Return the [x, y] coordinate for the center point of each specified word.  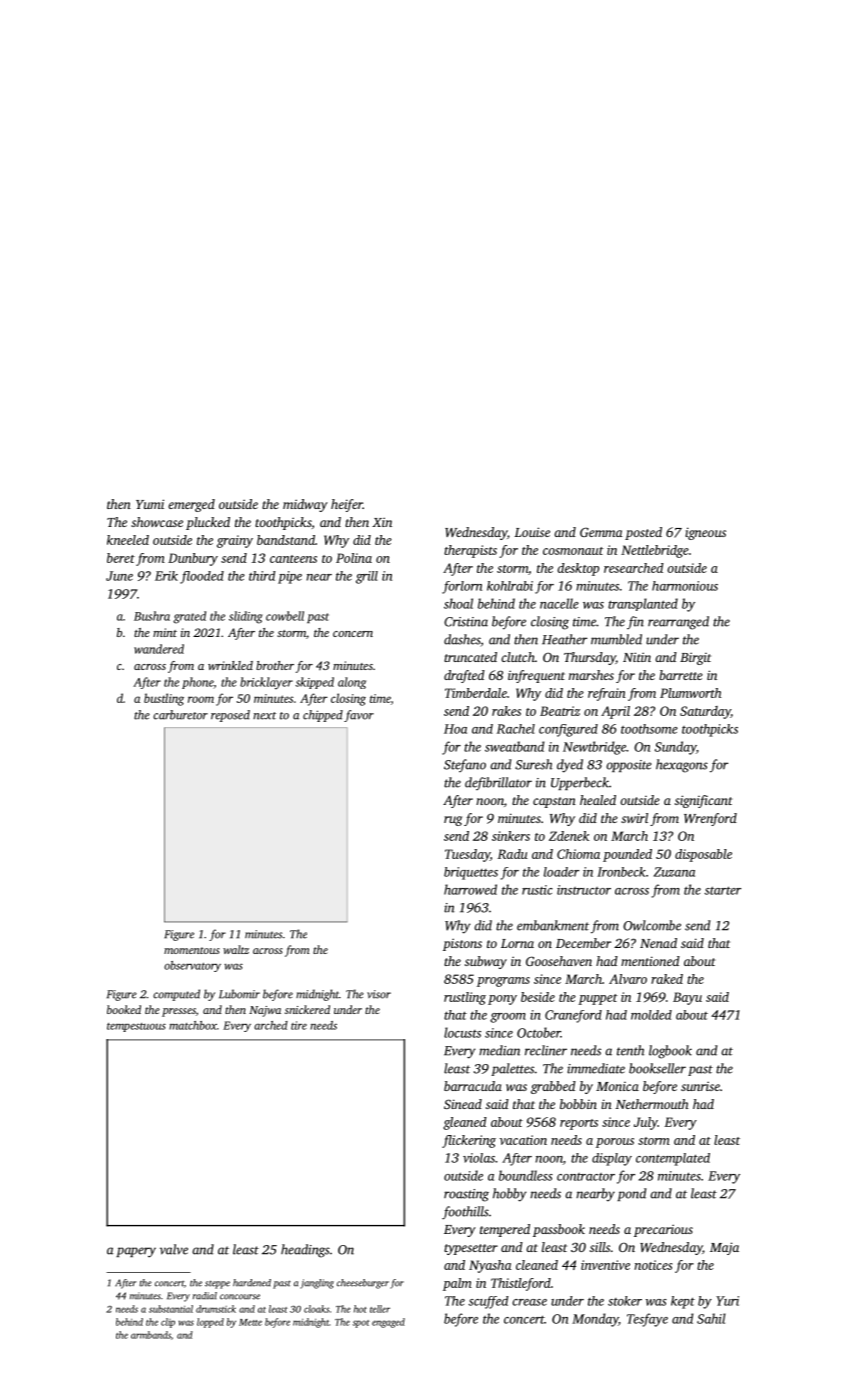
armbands [151, 1335]
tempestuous [136, 1027]
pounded [627, 855]
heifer [347, 505]
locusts [462, 1032]
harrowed [470, 889]
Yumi [150, 504]
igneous [705, 533]
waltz [236, 949]
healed [598, 800]
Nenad [658, 943]
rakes [506, 711]
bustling [164, 699]
